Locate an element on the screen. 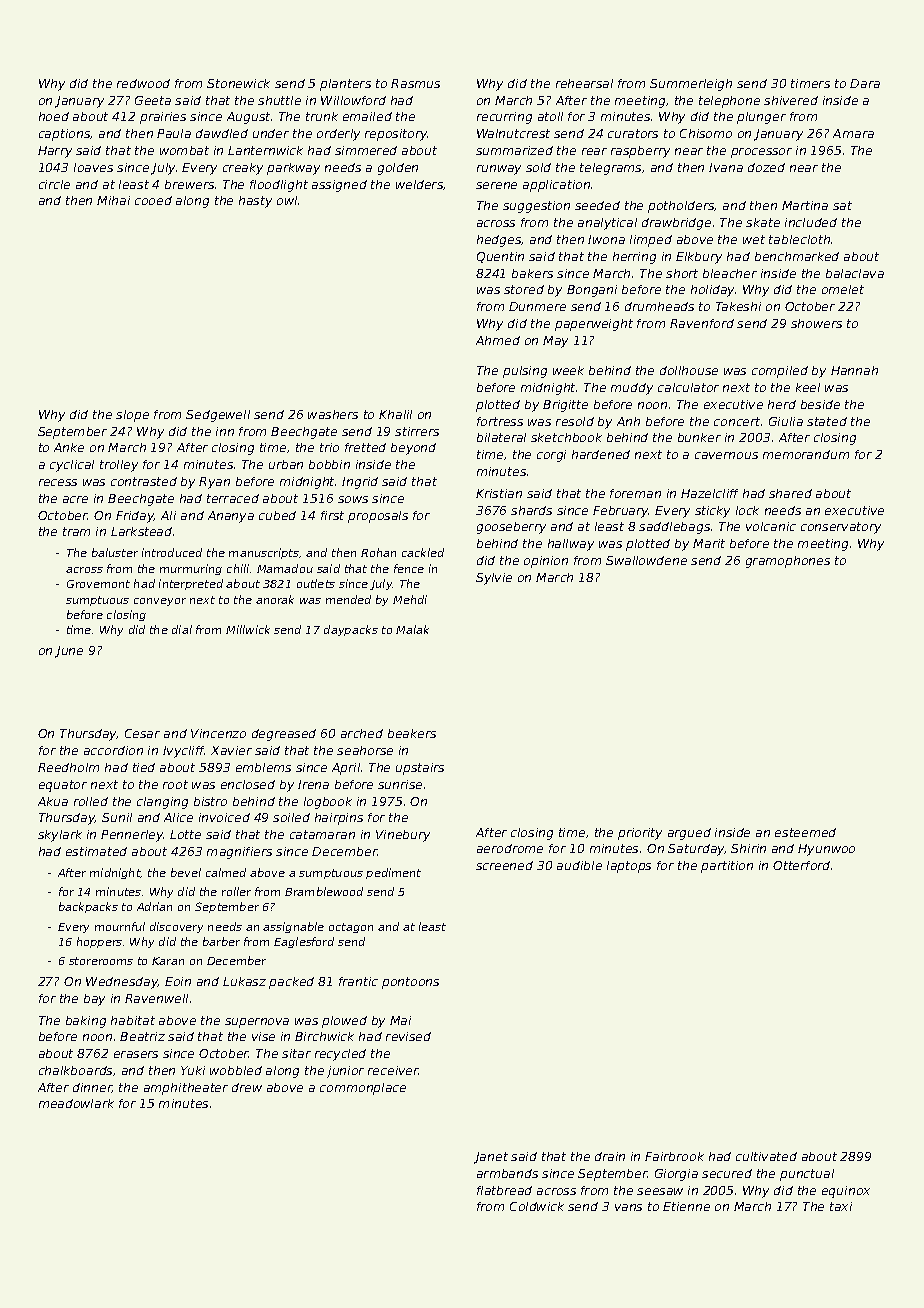 The image size is (924, 1308). Cesar is located at coordinates (142, 733).
